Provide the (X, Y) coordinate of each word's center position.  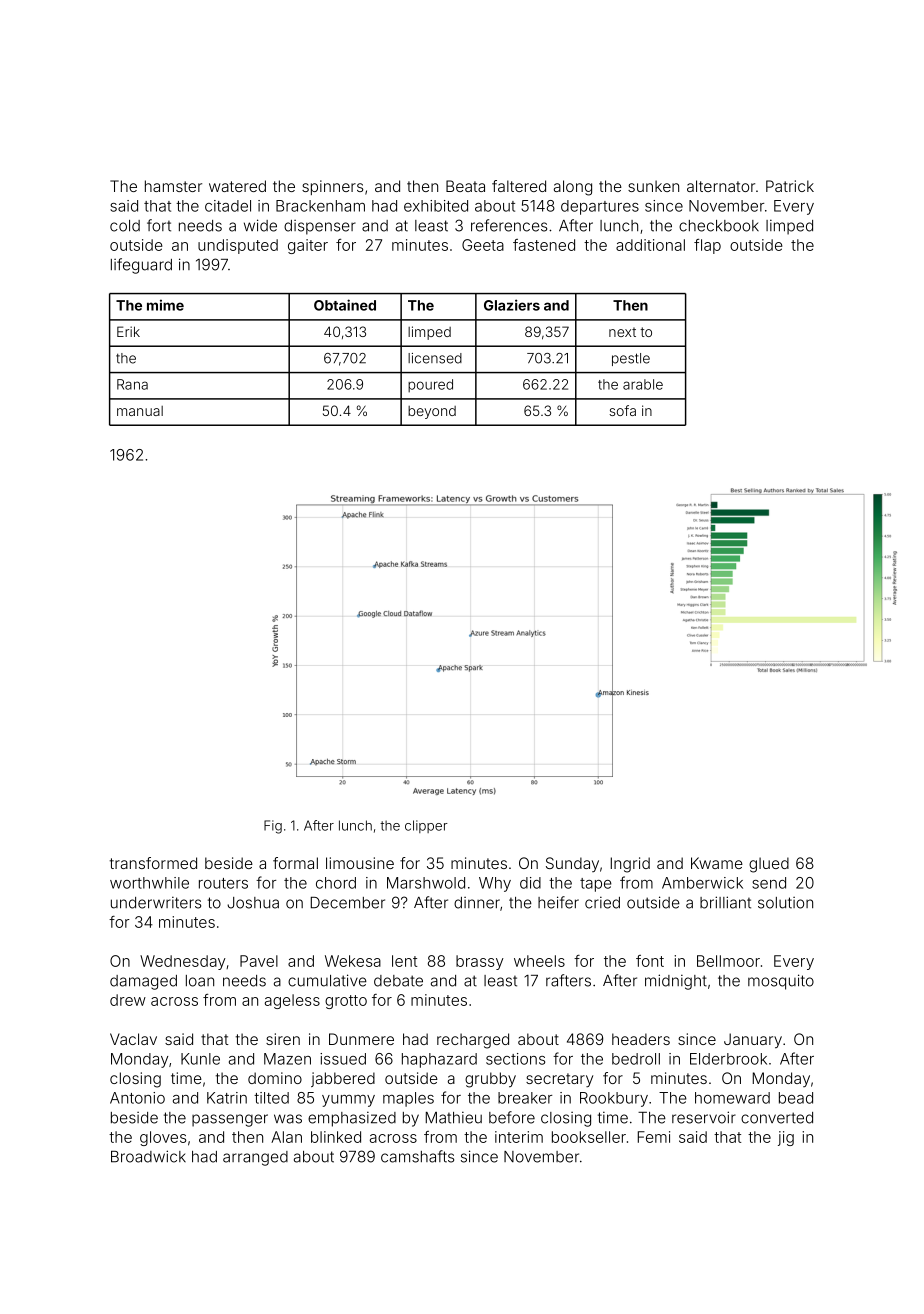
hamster (173, 186)
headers (641, 1039)
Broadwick (148, 1156)
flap (707, 246)
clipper (426, 826)
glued (769, 865)
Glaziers (512, 305)
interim (519, 1137)
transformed (153, 863)
